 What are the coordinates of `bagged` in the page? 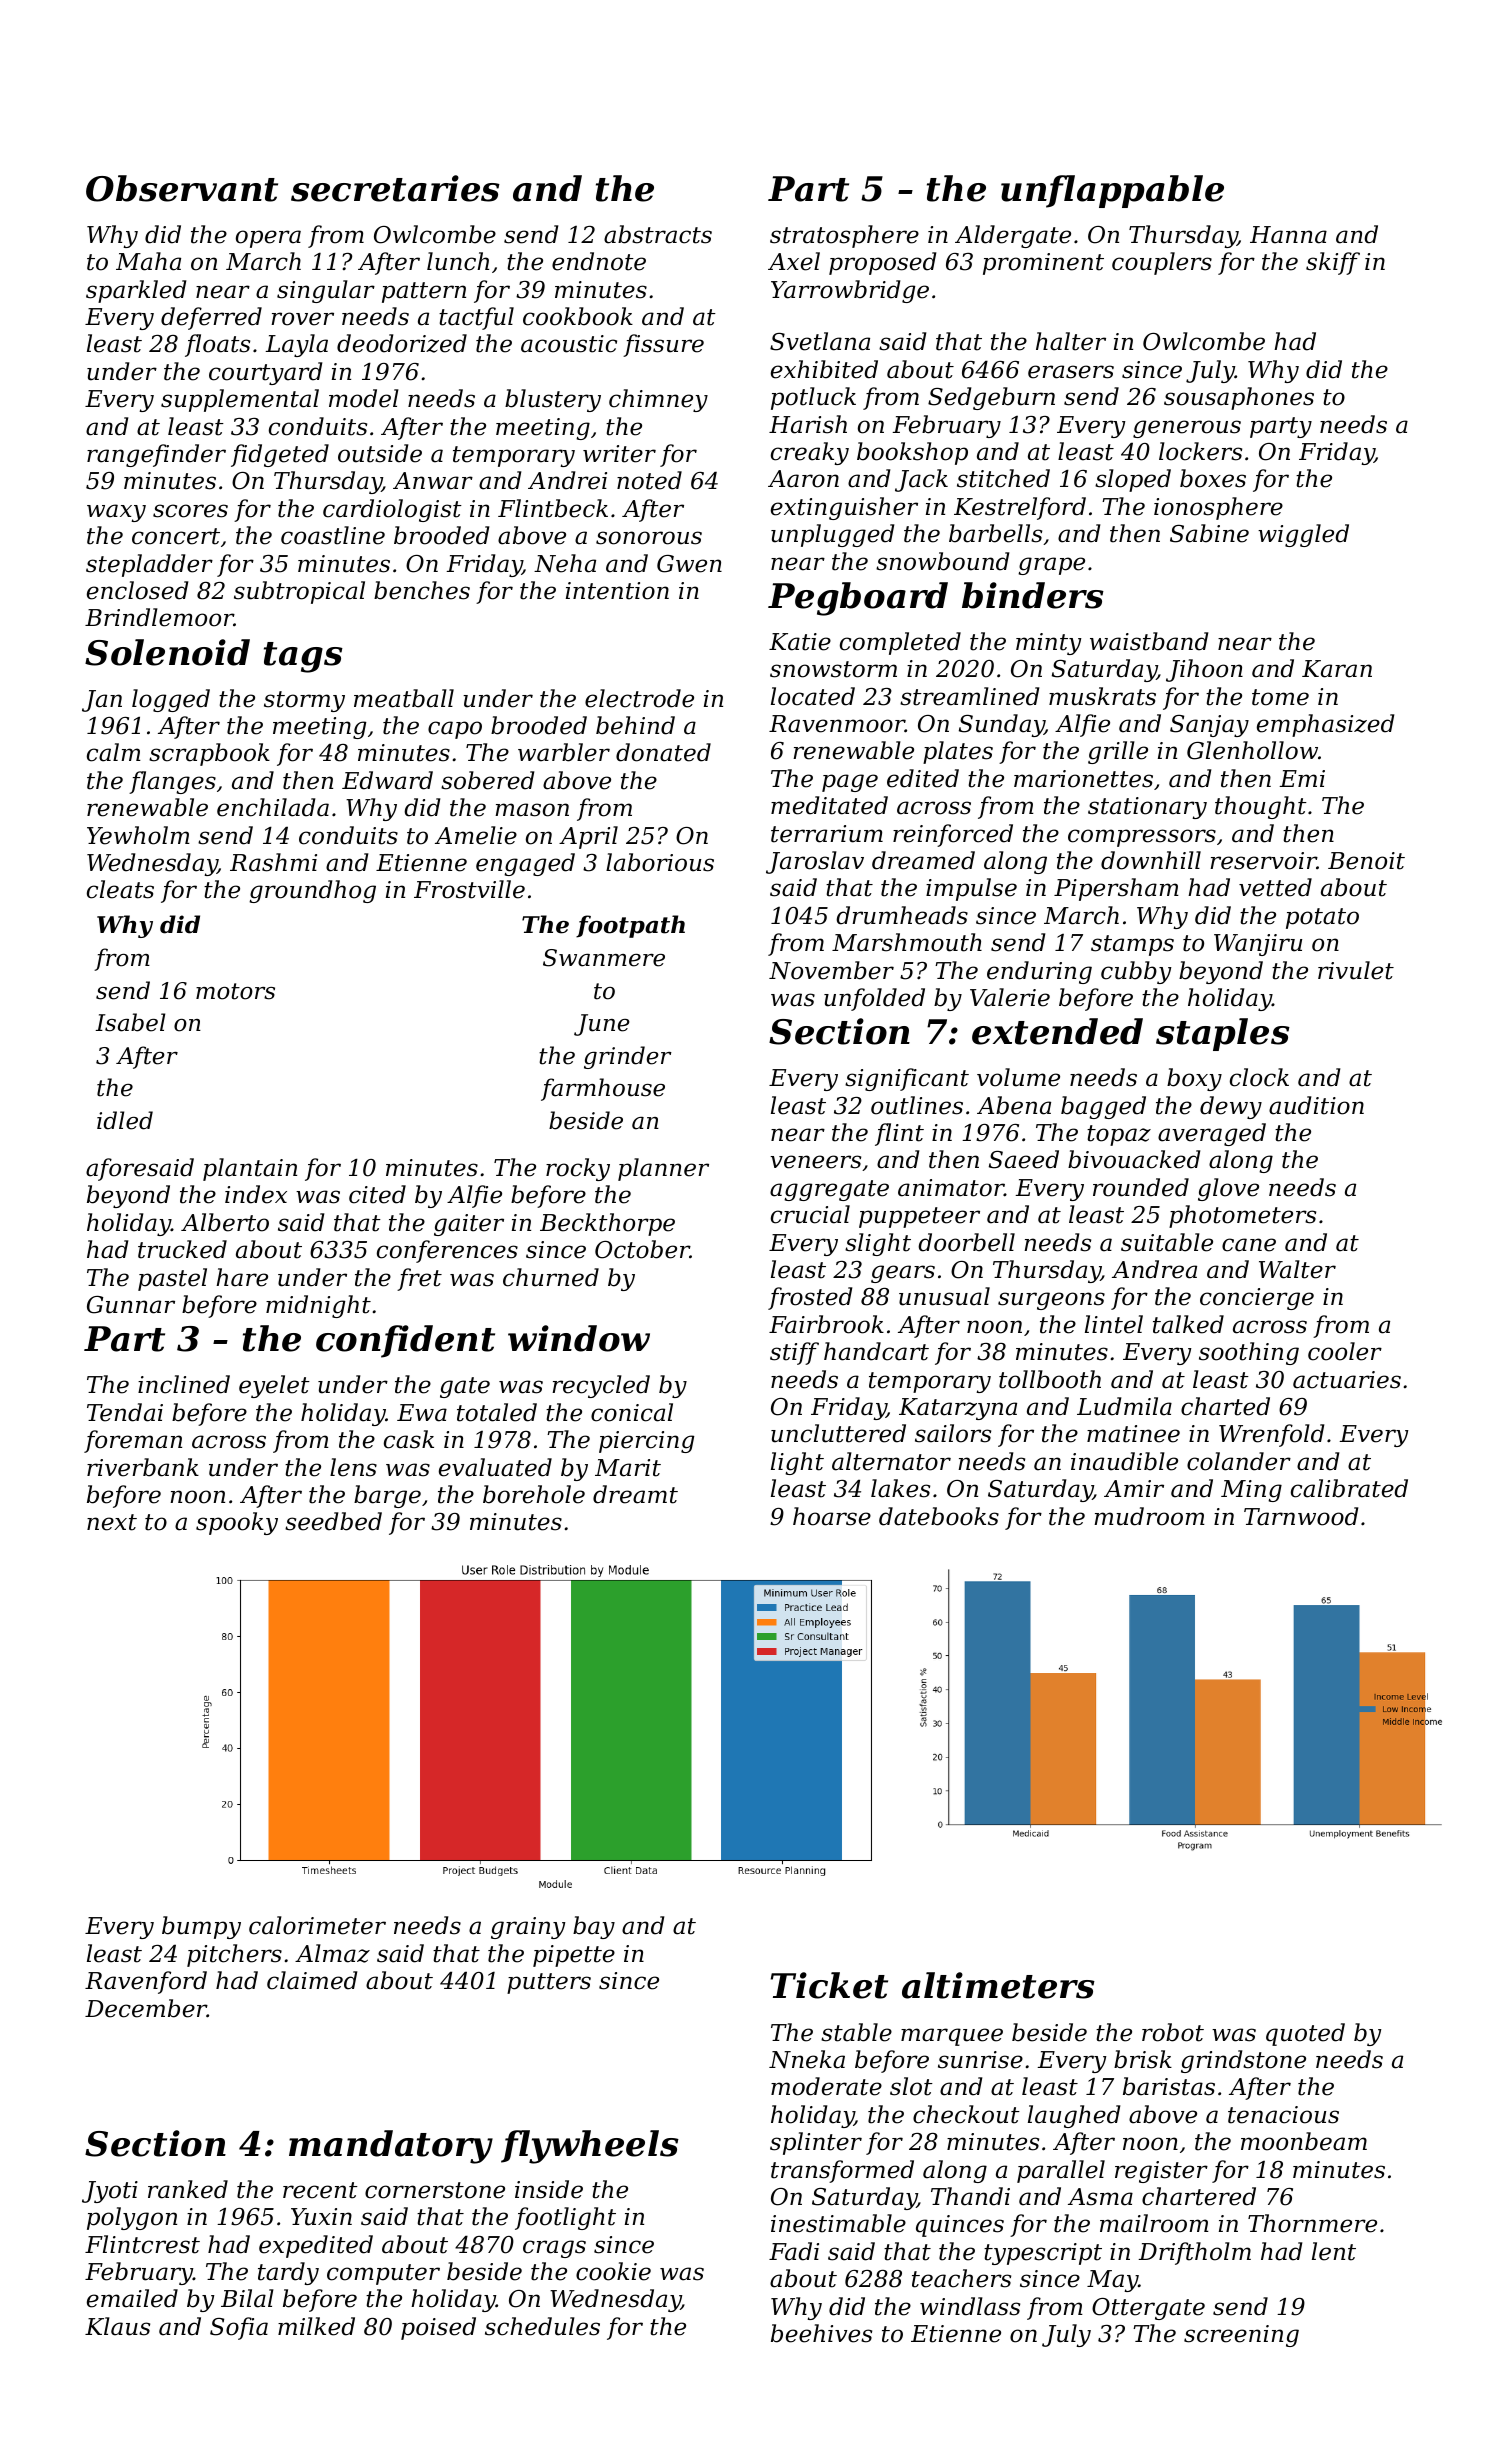 It's located at (1103, 1107).
